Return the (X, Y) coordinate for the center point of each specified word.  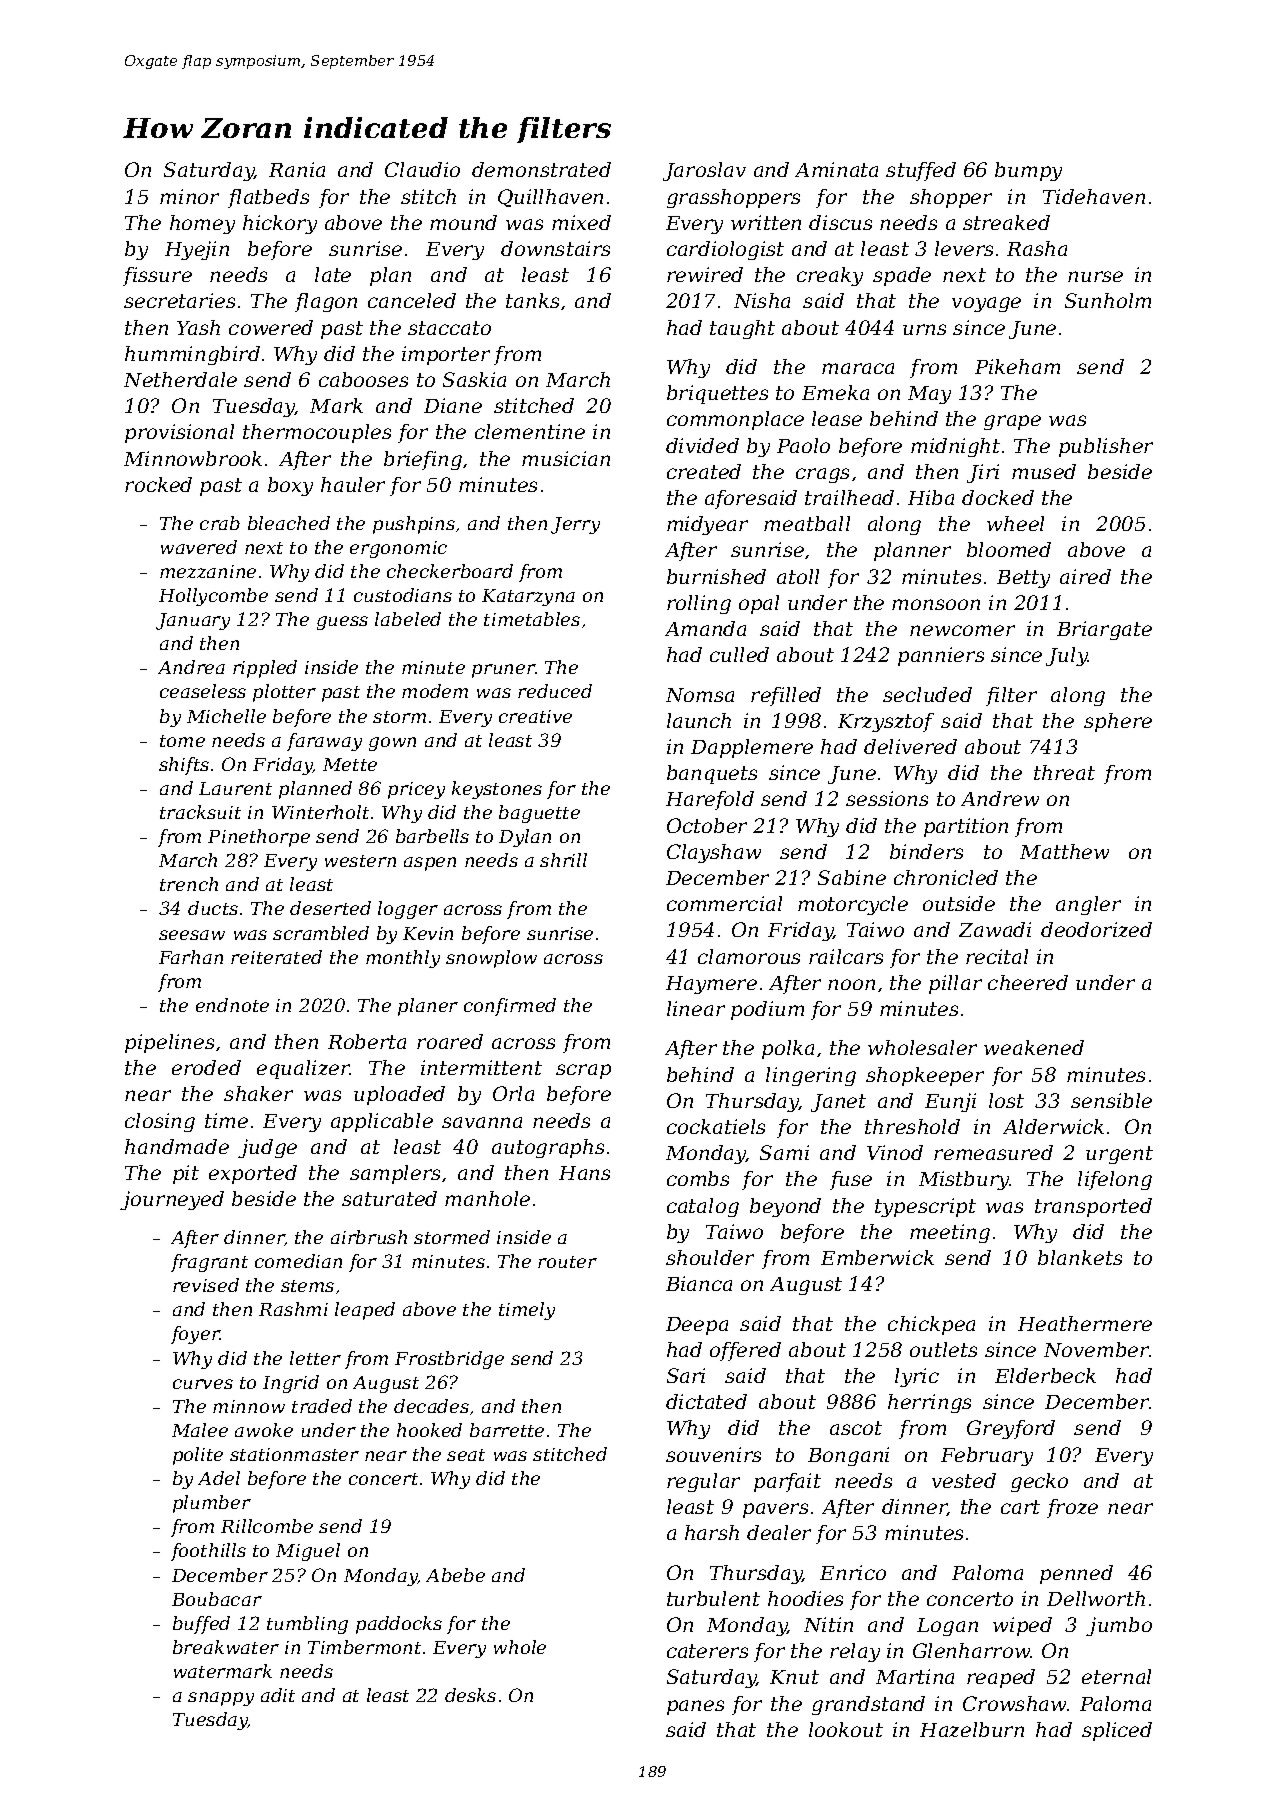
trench (189, 884)
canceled (412, 300)
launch (699, 720)
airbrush (369, 1237)
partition (966, 827)
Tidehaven (1094, 196)
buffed (201, 1625)
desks (470, 1695)
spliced (1117, 1731)
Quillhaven (550, 198)
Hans (584, 1173)
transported (1093, 1207)
